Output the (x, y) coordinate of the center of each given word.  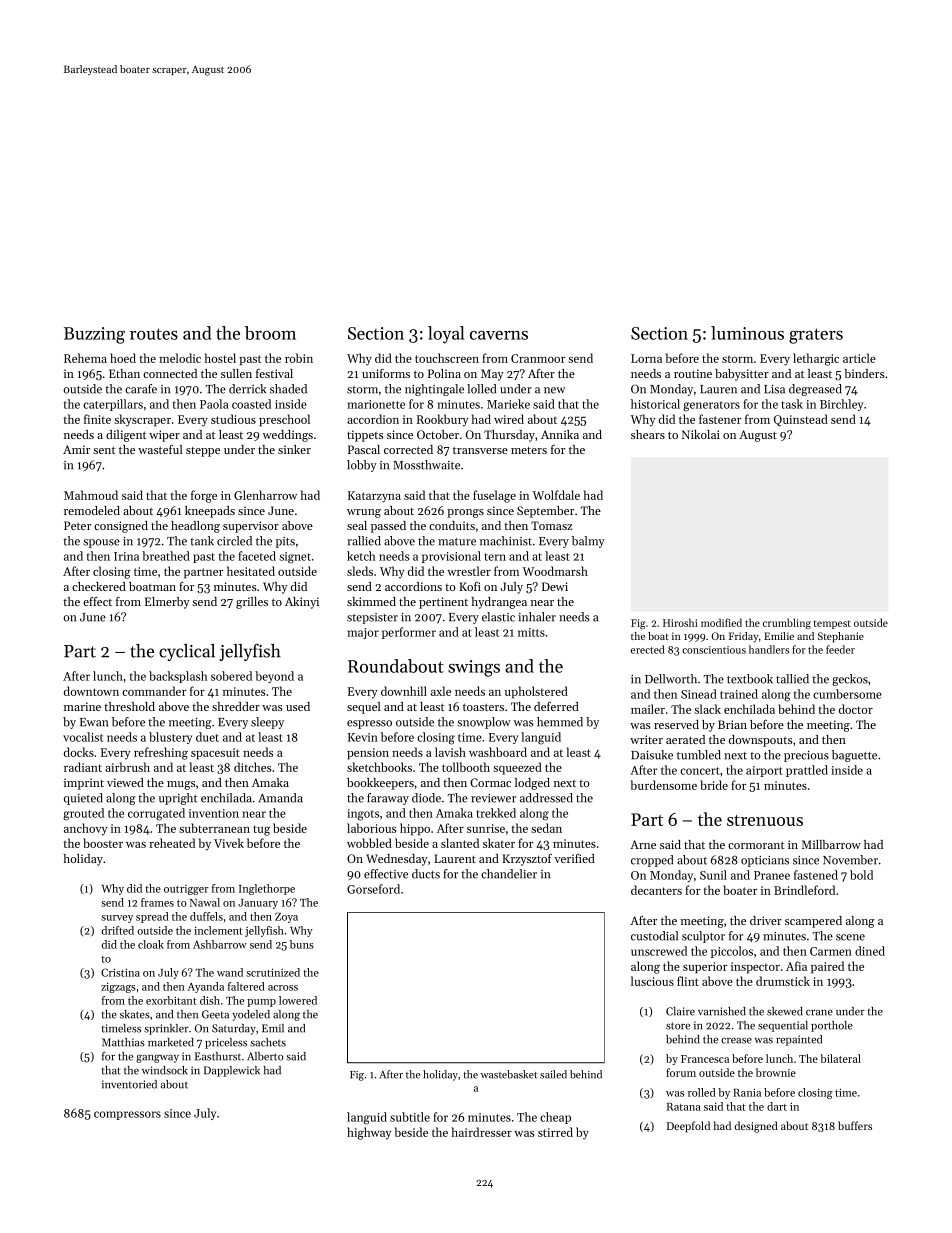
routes (154, 334)
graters (816, 336)
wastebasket (509, 1074)
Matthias (123, 1042)
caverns (499, 335)
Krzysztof (527, 860)
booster (103, 843)
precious (806, 756)
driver (766, 920)
